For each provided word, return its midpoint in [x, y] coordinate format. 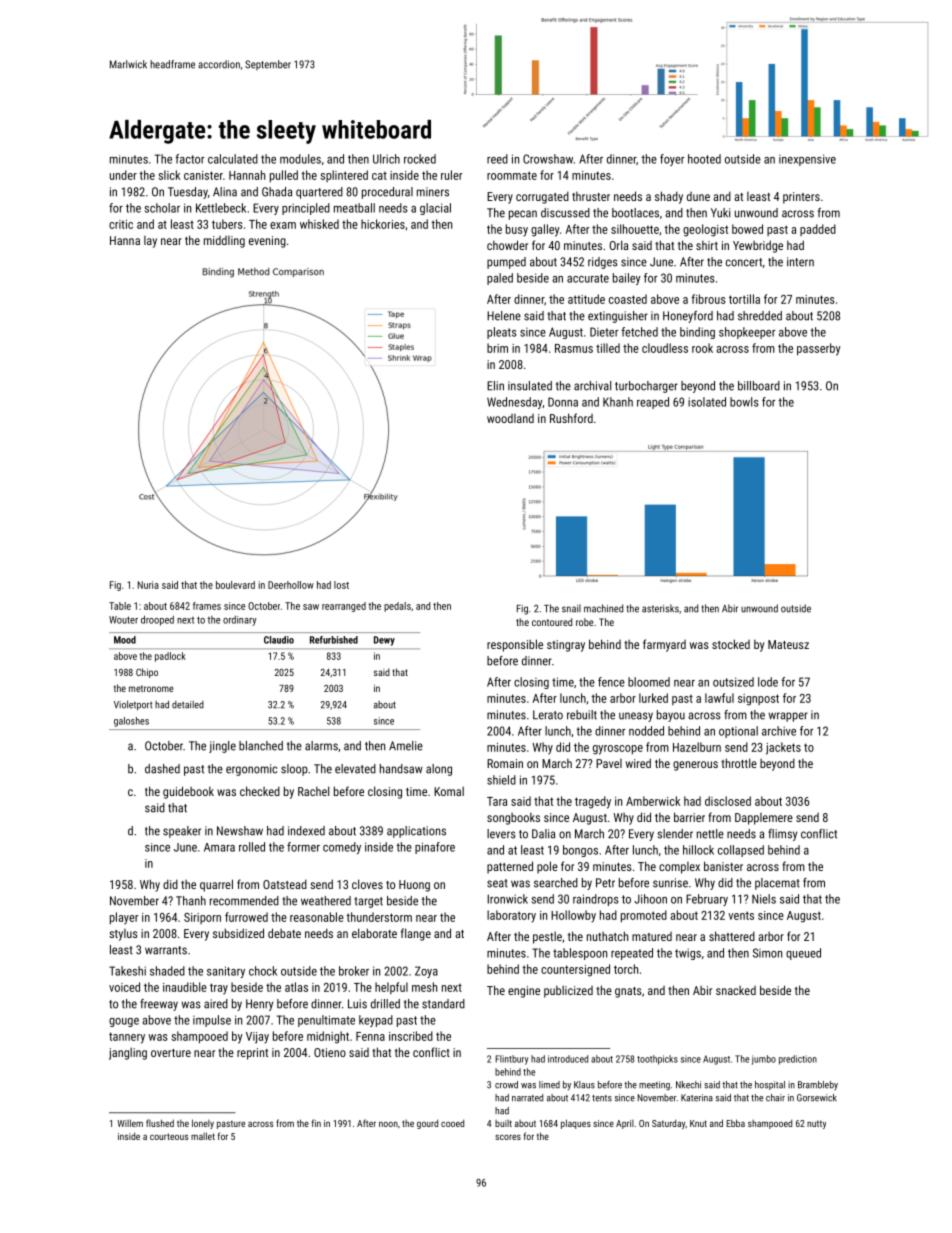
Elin [495, 386]
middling [224, 242]
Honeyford [688, 317]
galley [545, 230]
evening [267, 242]
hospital [770, 1085]
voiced [124, 987]
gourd [427, 1124]
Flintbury [511, 1060]
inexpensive [807, 160]
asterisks [660, 608]
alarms [321, 746]
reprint [252, 1054]
